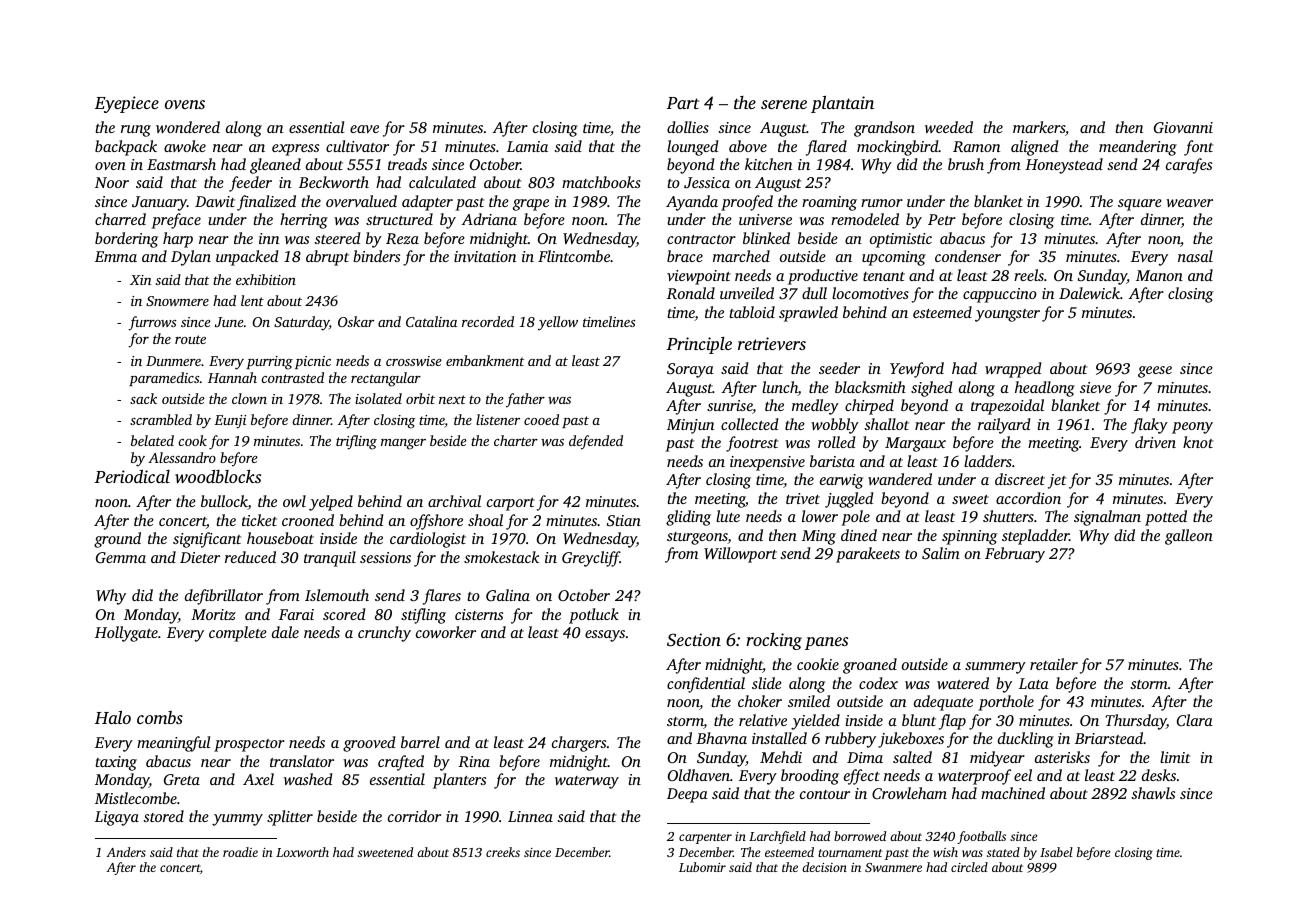 The image size is (1308, 924). I want to click on Eyepiece, so click(127, 104).
